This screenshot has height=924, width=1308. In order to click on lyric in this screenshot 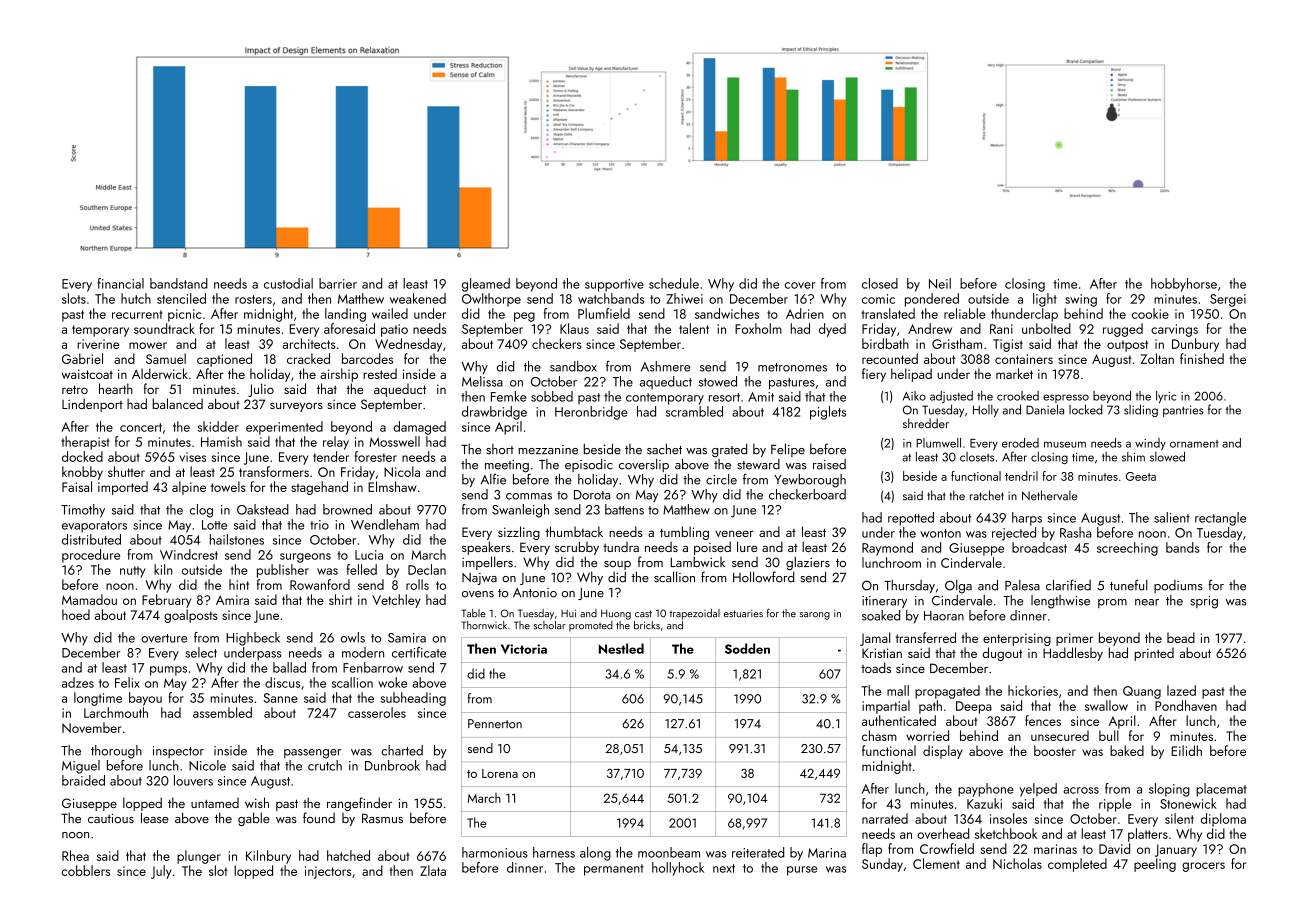, I will do `click(1166, 397)`.
